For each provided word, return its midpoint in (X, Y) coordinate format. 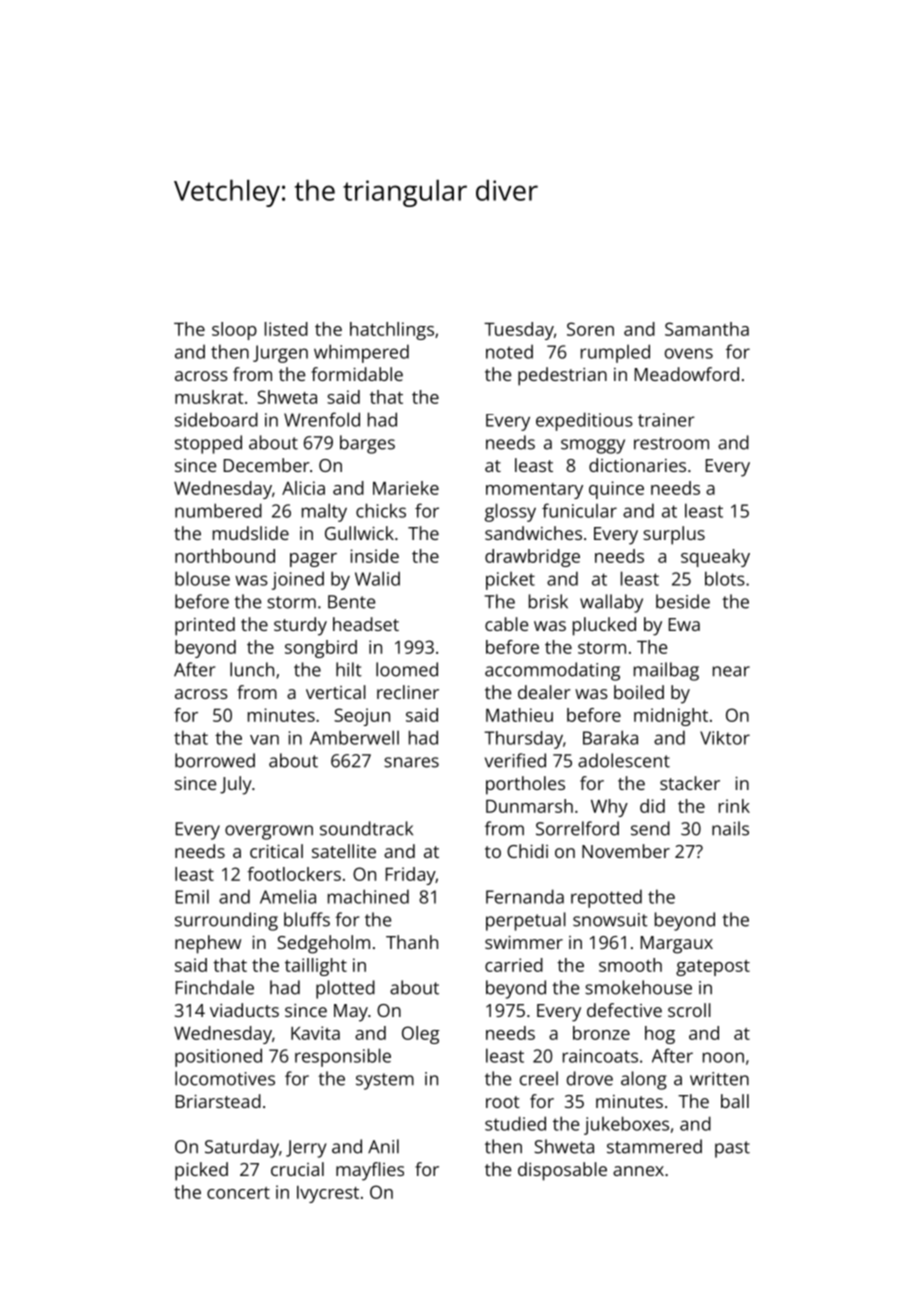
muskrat (209, 397)
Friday (411, 876)
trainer (666, 420)
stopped (208, 444)
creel (539, 1078)
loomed (407, 669)
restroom (671, 443)
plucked (604, 626)
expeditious (584, 421)
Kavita (315, 1033)
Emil (192, 896)
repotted (606, 898)
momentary (534, 491)
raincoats (600, 1056)
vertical (336, 692)
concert (238, 1193)
